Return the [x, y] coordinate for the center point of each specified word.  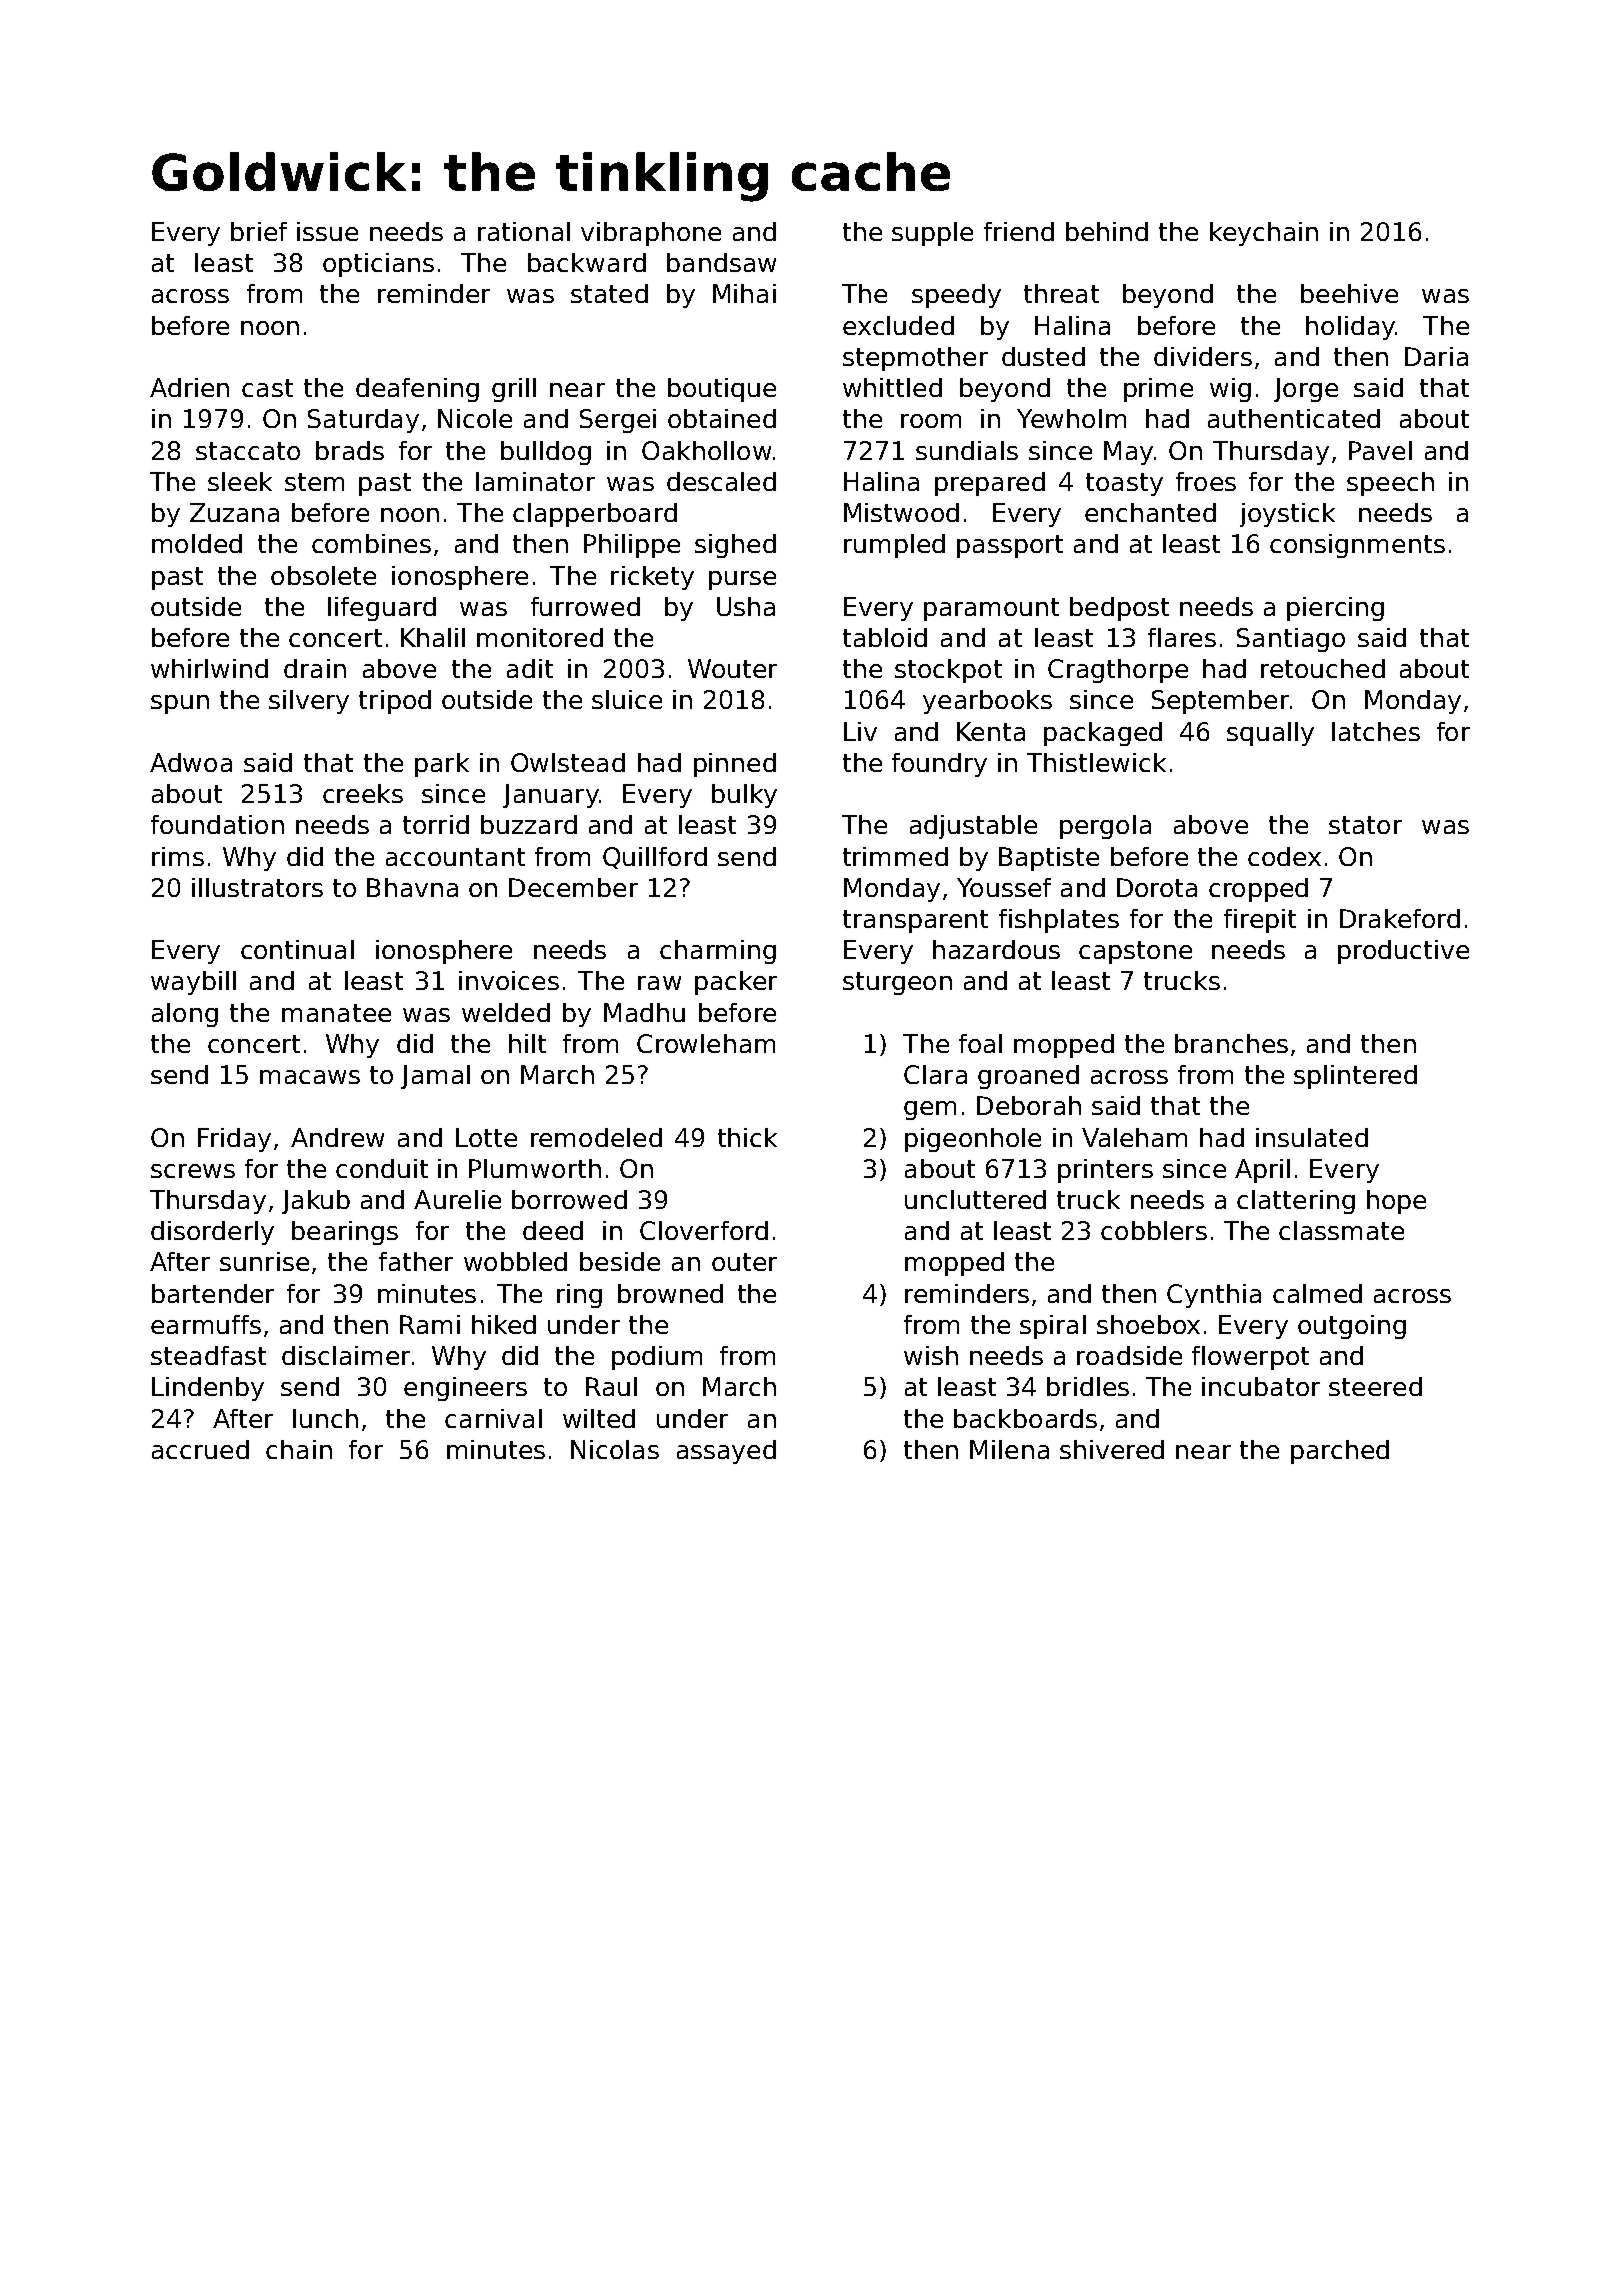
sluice [627, 699]
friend [1019, 231]
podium [657, 1358]
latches [1376, 731]
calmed [1317, 1293]
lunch [325, 1418]
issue [327, 231]
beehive [1349, 293]
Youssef [1004, 887]
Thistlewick [1096, 762]
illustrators [257, 887]
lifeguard [382, 609]
